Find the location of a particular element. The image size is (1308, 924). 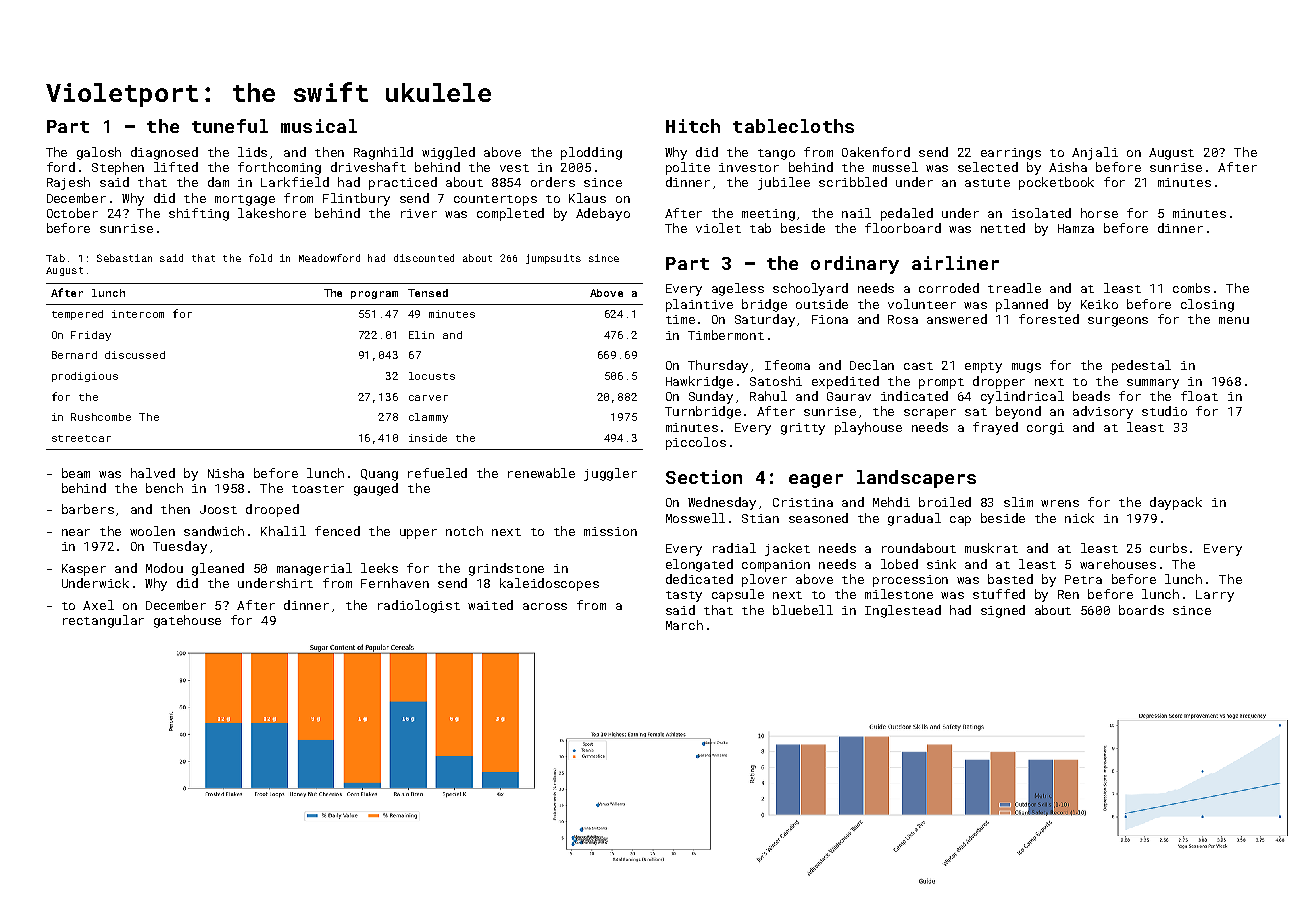

meeting is located at coordinates (768, 215).
